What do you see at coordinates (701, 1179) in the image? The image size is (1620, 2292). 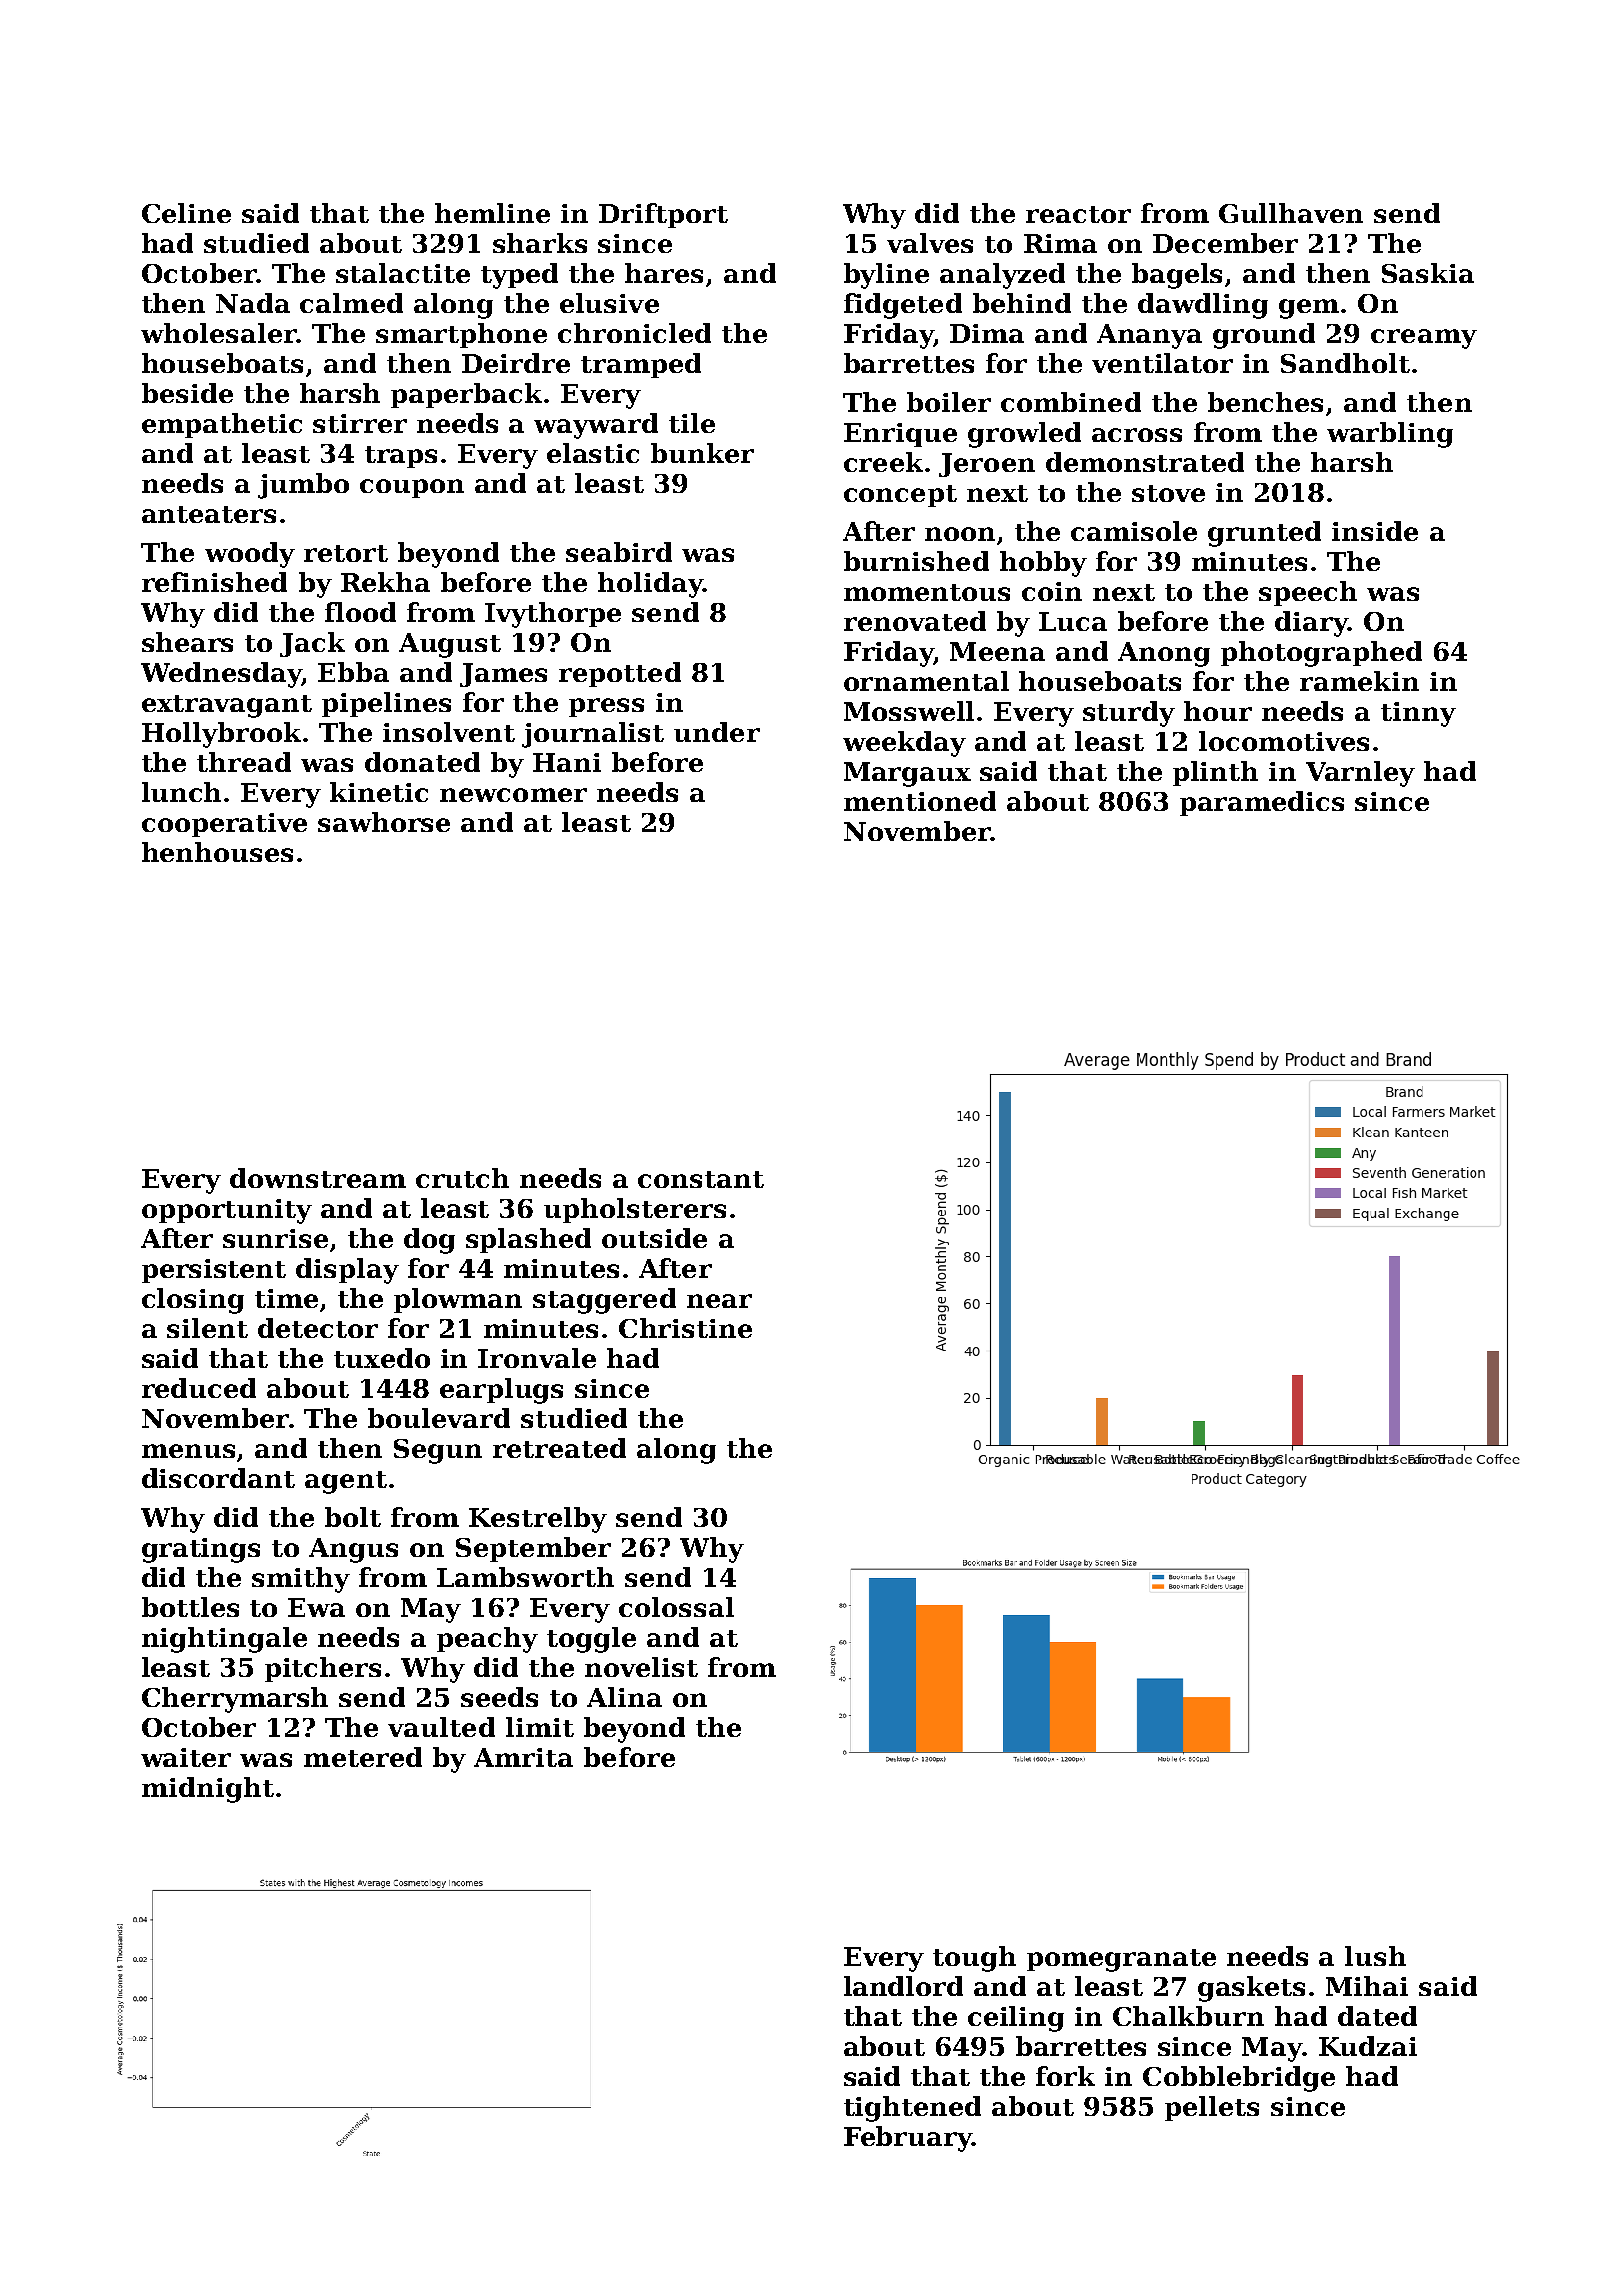 I see `constant` at bounding box center [701, 1179].
